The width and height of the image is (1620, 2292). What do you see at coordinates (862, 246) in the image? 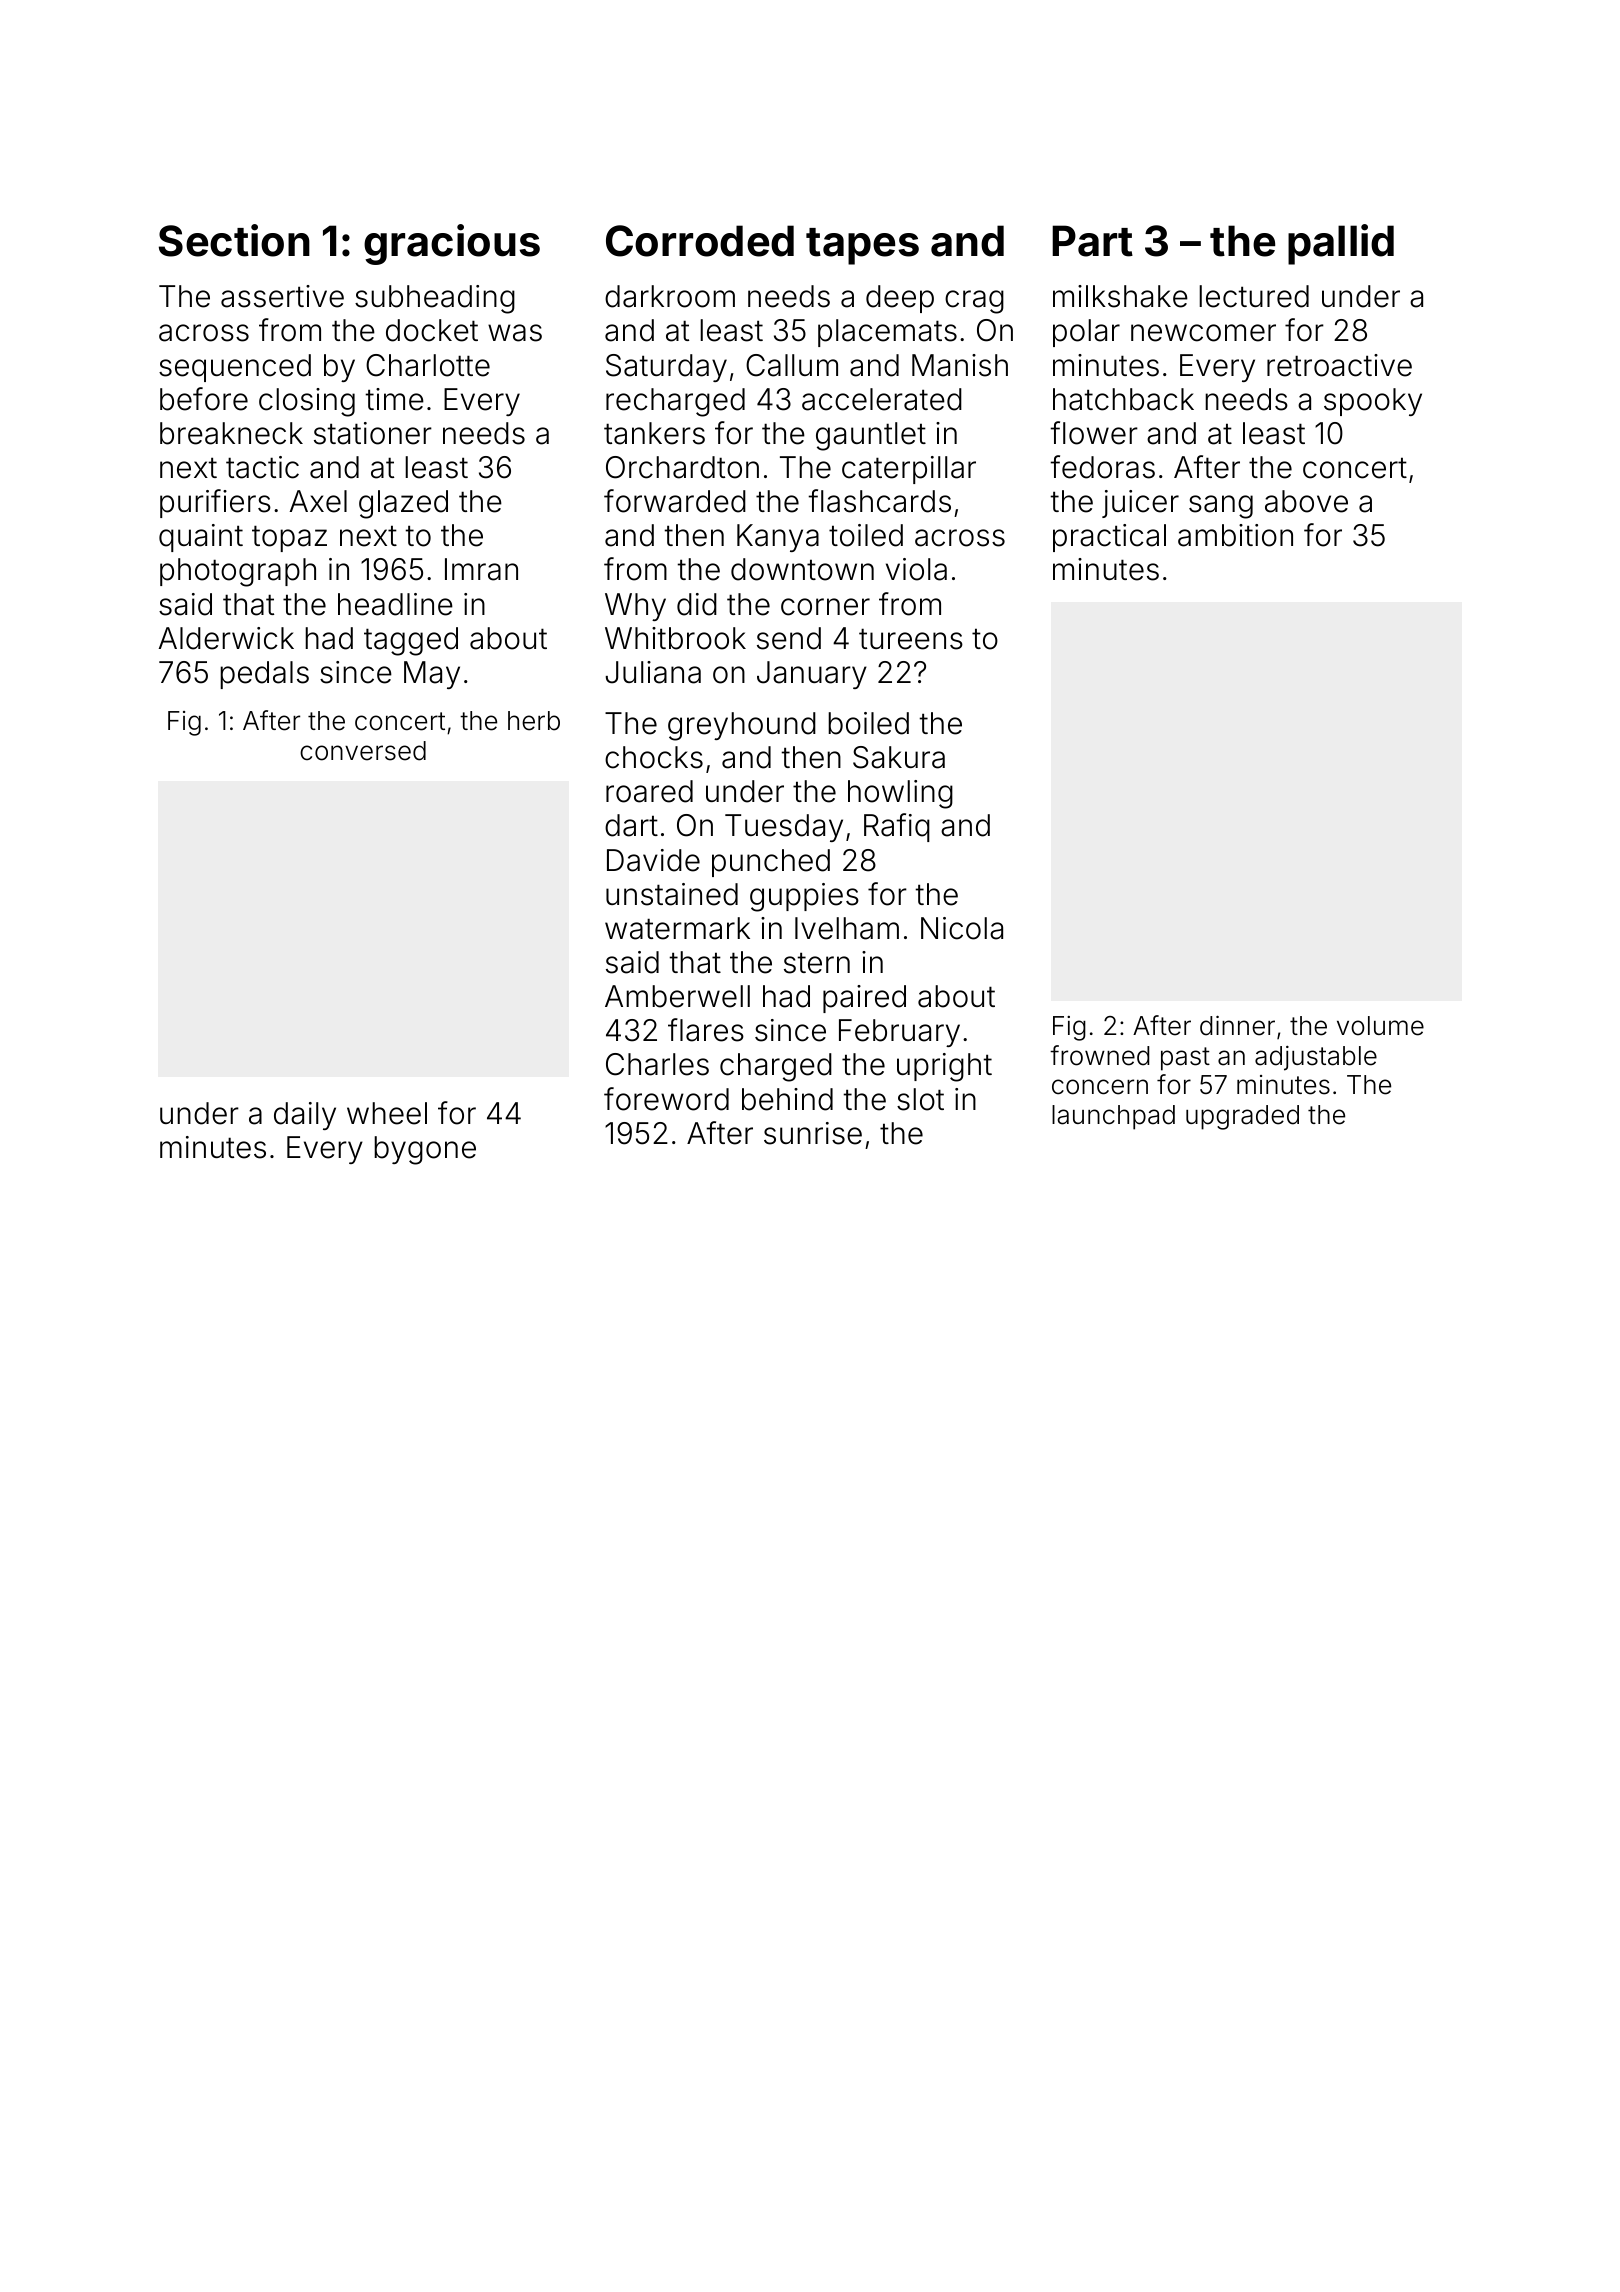
I see `tapes` at bounding box center [862, 246].
